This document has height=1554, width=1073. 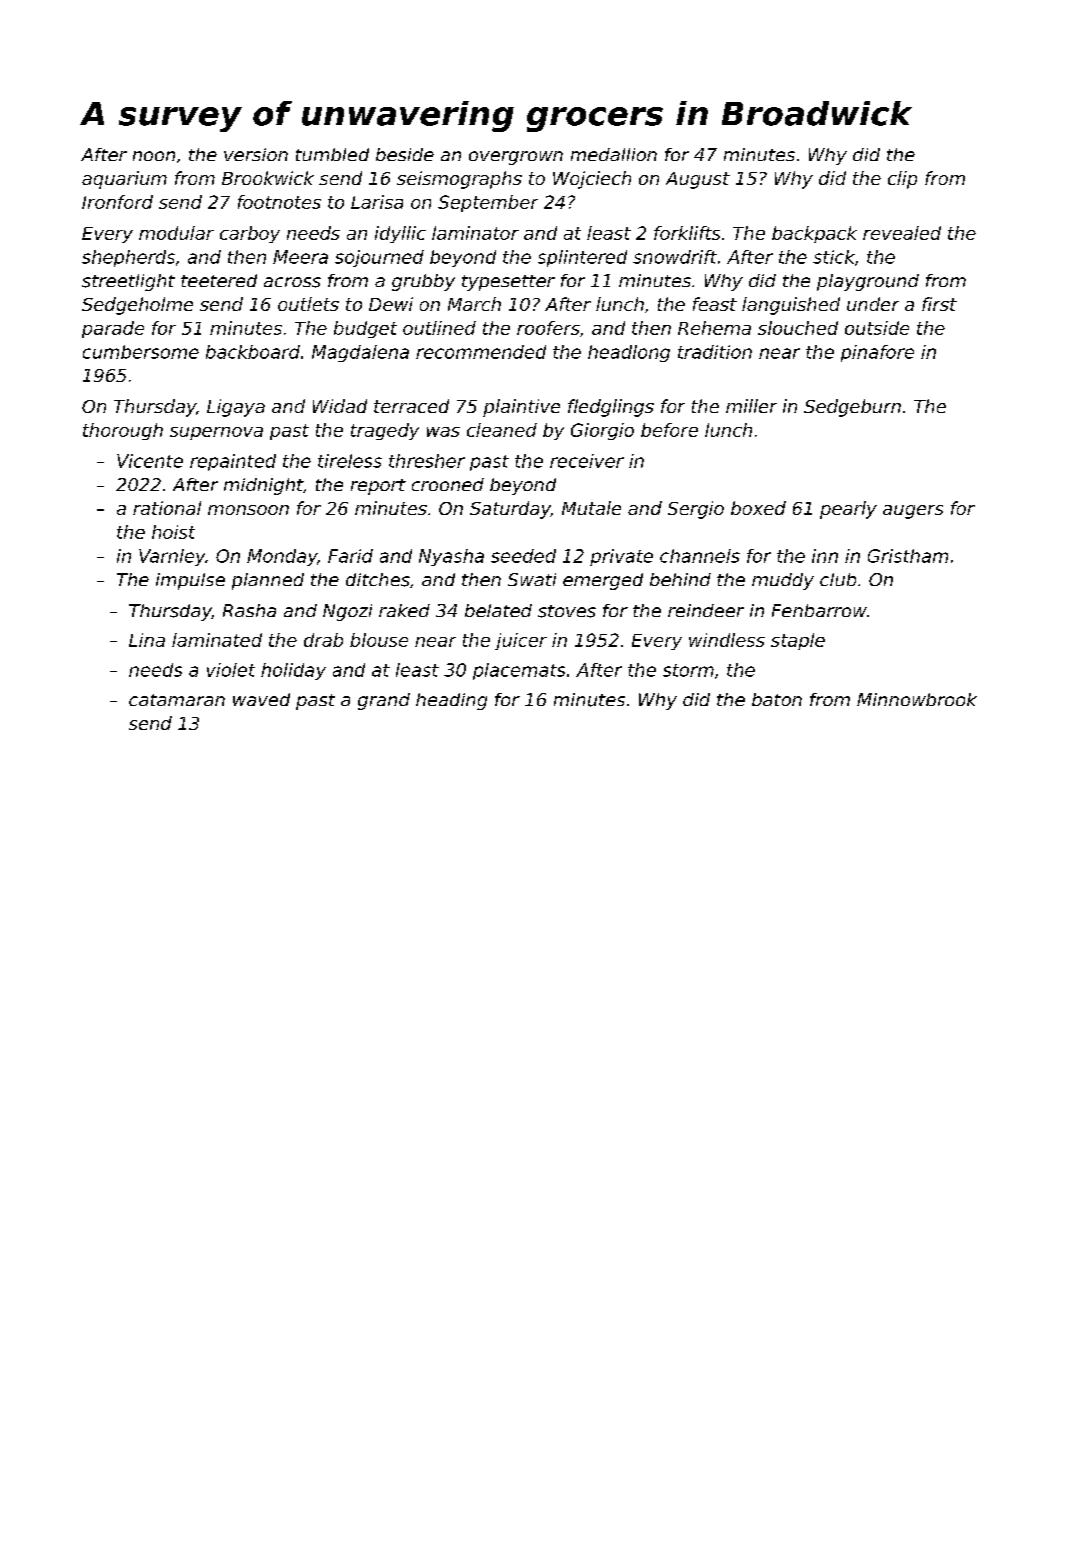 I want to click on forklifts, so click(x=687, y=233).
